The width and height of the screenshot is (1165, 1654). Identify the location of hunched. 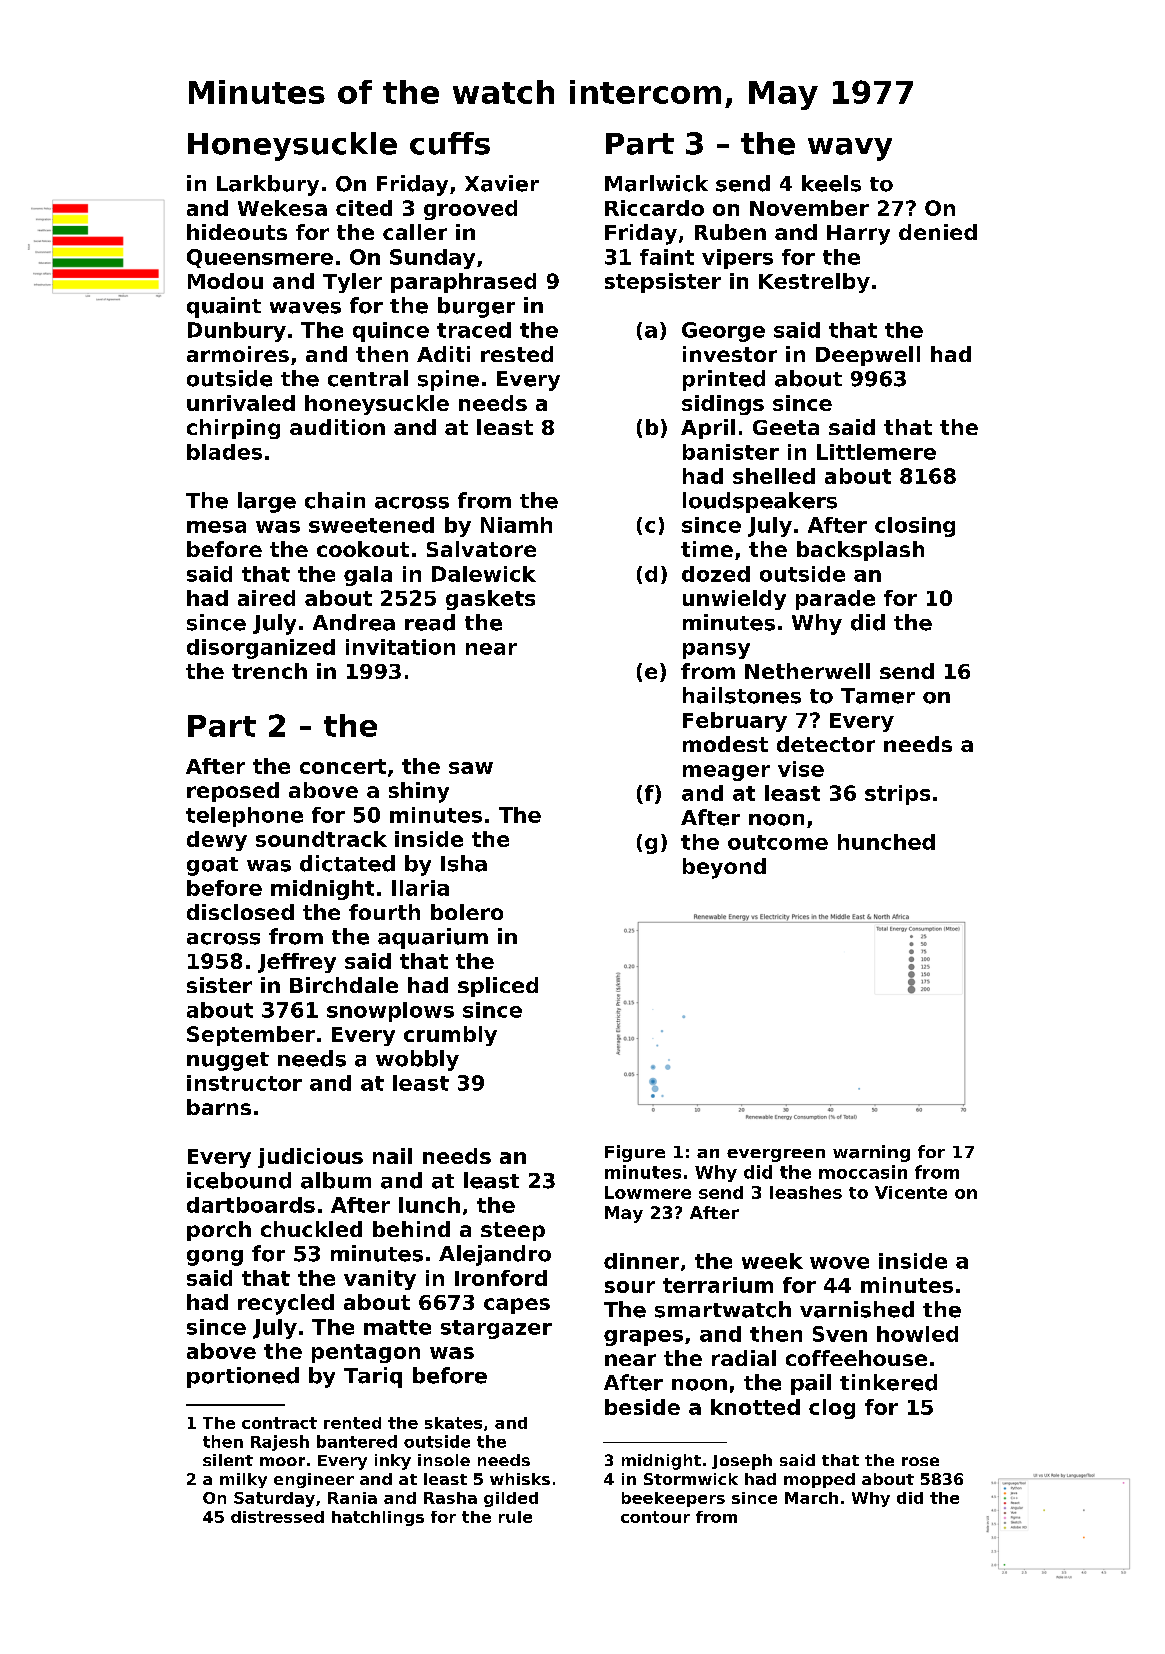
(886, 842).
